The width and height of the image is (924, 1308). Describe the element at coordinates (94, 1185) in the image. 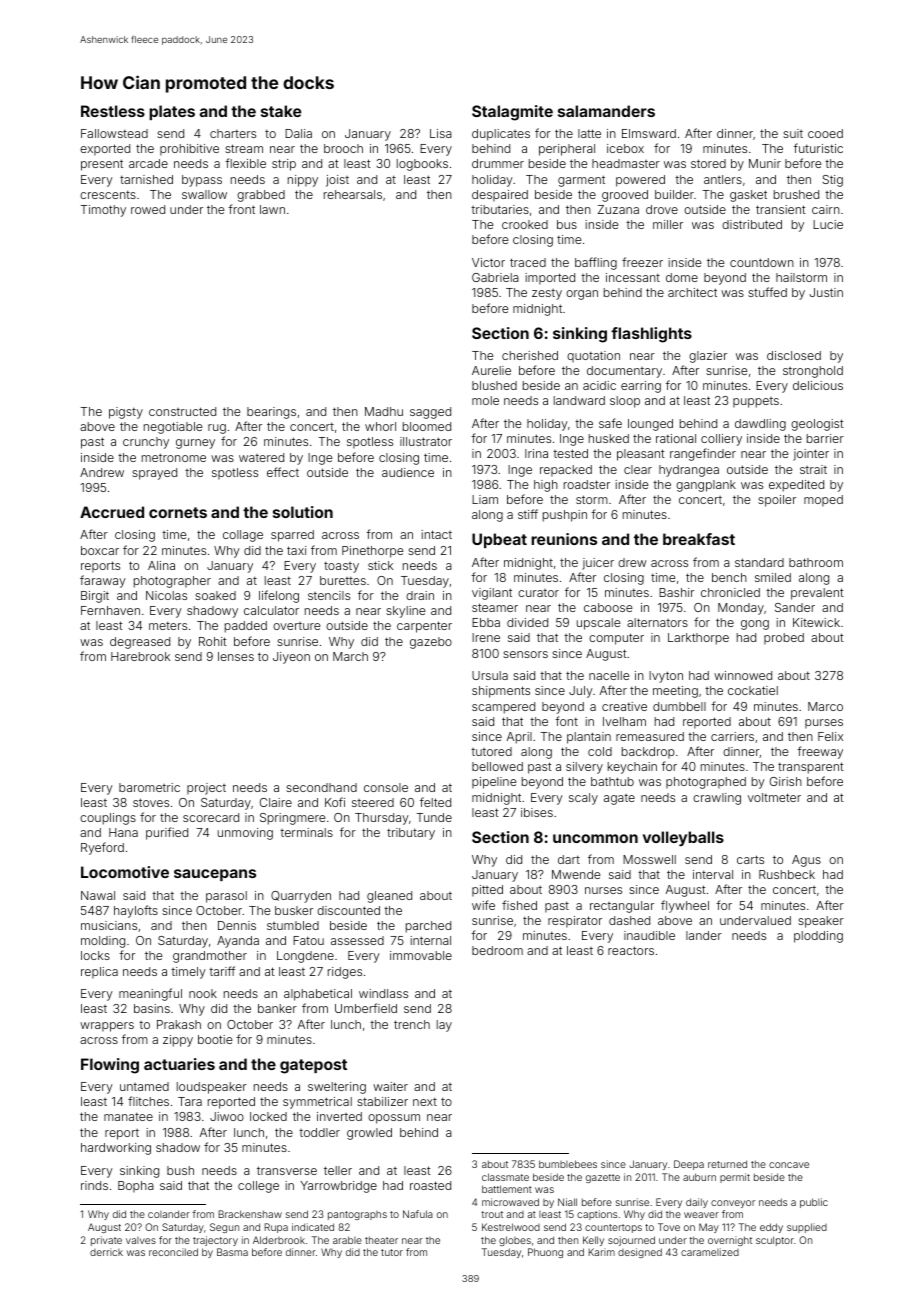

I see `rinds` at that location.
